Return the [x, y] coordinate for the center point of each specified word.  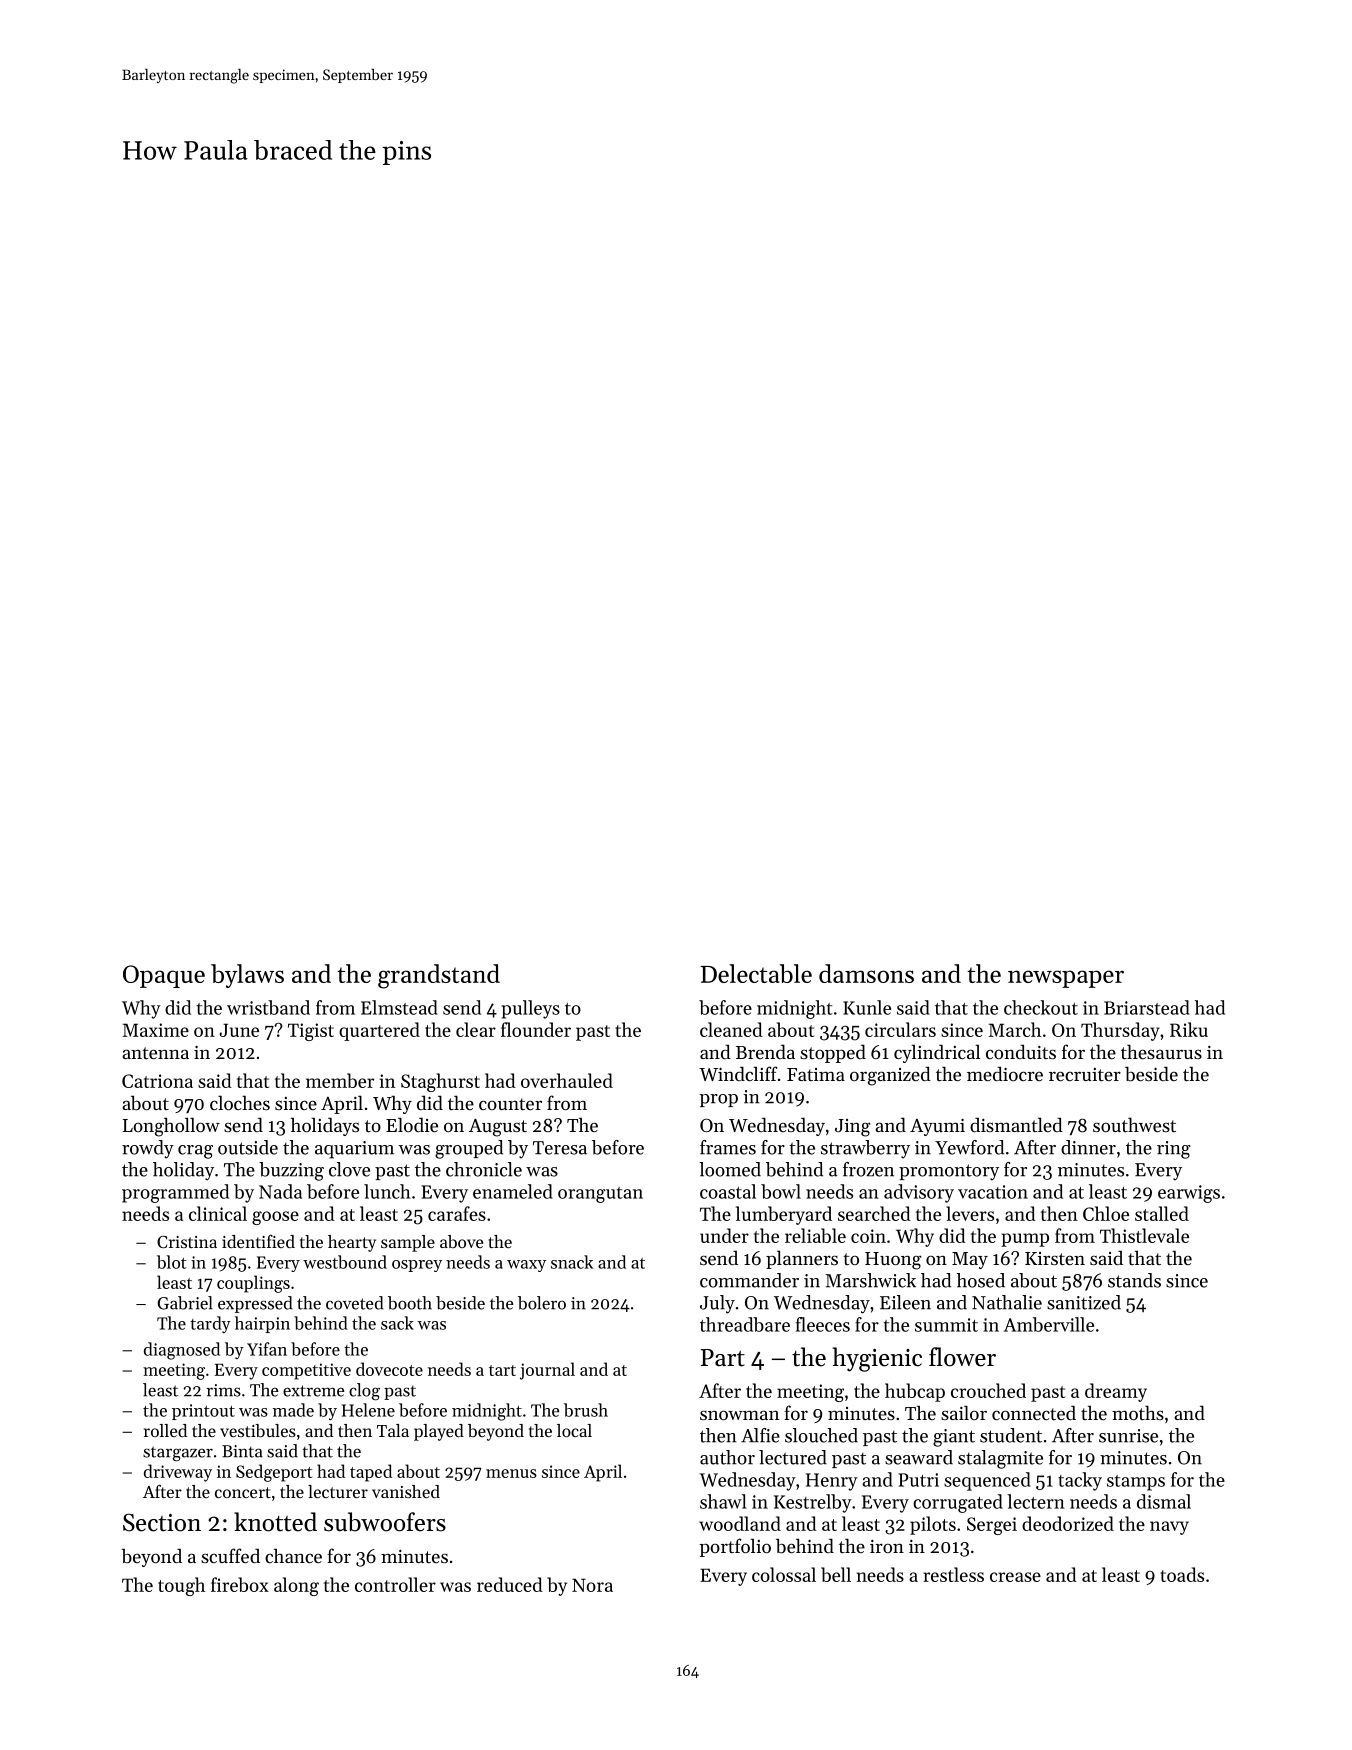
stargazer [178, 1454]
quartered [379, 1031]
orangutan [600, 1195]
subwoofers [385, 1522]
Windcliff [738, 1073]
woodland [740, 1523]
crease [1015, 1577]
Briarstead [1147, 1007]
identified [258, 1241]
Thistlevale [1144, 1235]
